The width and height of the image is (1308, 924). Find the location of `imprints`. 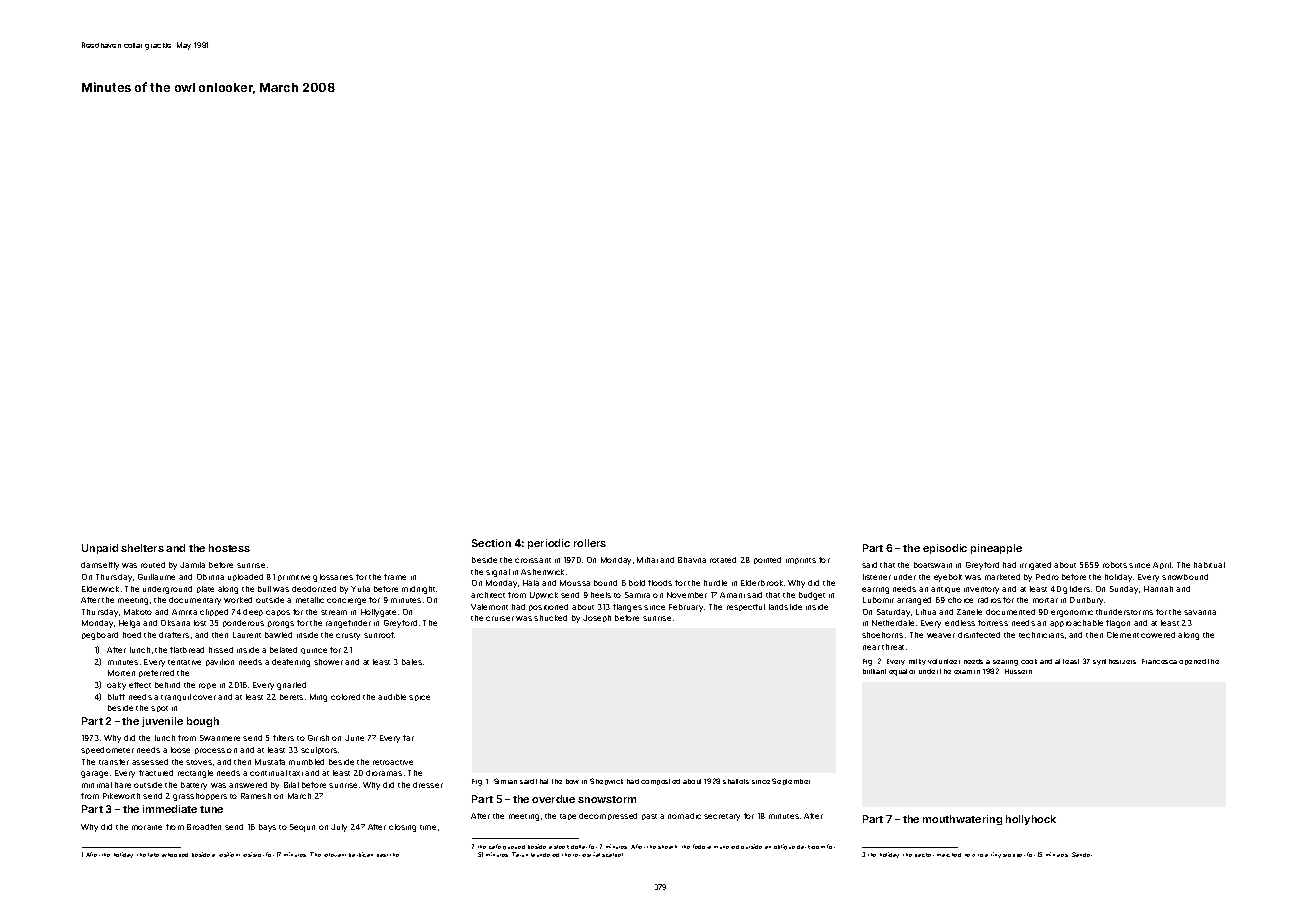

imprints is located at coordinates (801, 561).
